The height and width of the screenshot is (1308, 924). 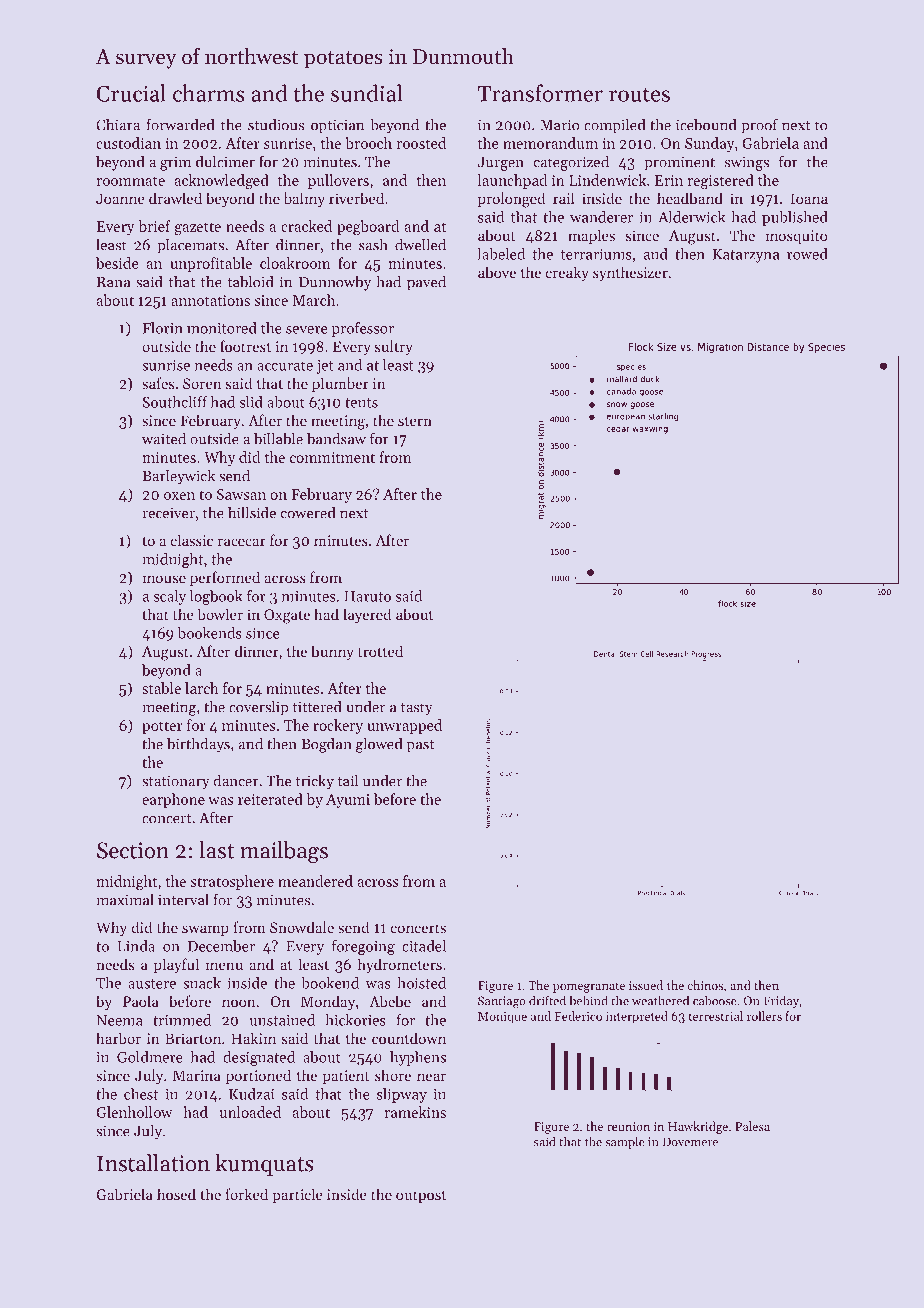 I want to click on rowed, so click(x=807, y=254).
